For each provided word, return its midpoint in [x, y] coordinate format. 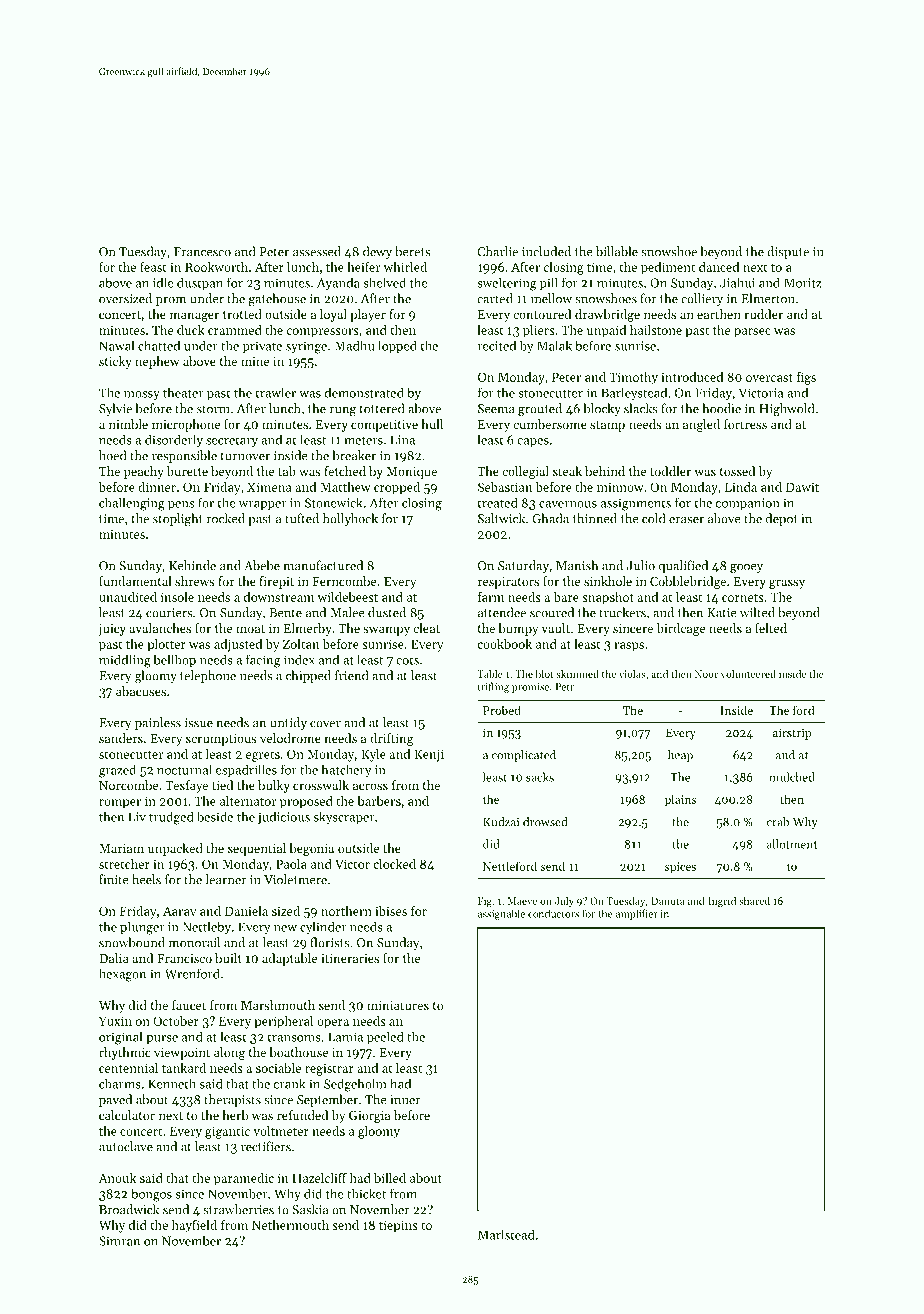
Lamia [345, 1037]
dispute [788, 252]
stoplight [178, 520]
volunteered [748, 674]
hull [432, 424]
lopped [397, 346]
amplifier [637, 914]
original [121, 1038]
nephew [157, 362]
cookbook [504, 644]
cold [653, 518]
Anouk [117, 1178]
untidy [288, 723]
